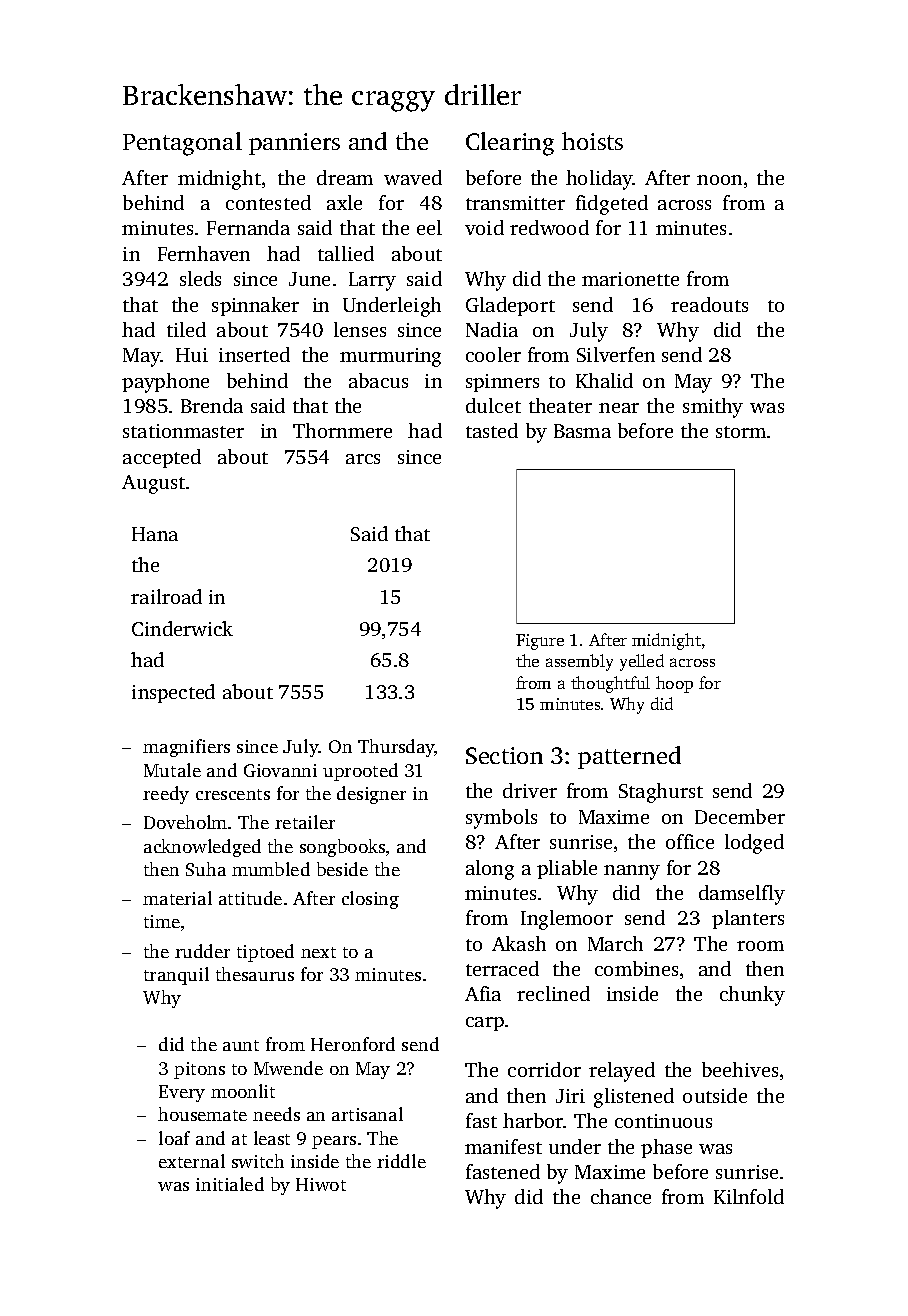  What do you see at coordinates (153, 484) in the screenshot?
I see `August` at bounding box center [153, 484].
